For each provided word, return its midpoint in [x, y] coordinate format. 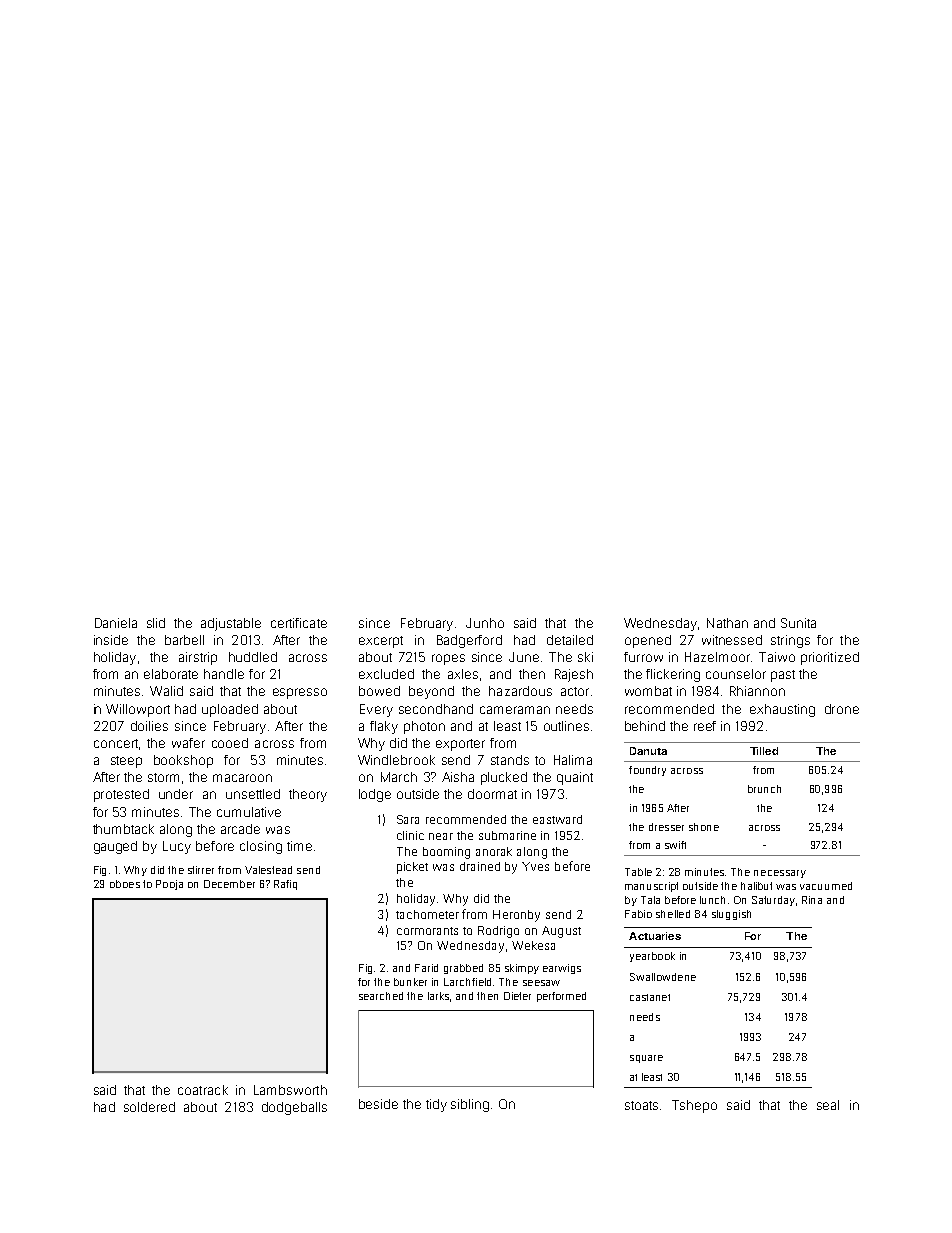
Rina [812, 900]
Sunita [798, 623]
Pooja [169, 885]
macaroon [242, 778]
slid [156, 623]
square [646, 1059]
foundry [647, 771]
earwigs [562, 969]
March [399, 777]
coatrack [203, 1090]
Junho [485, 623]
